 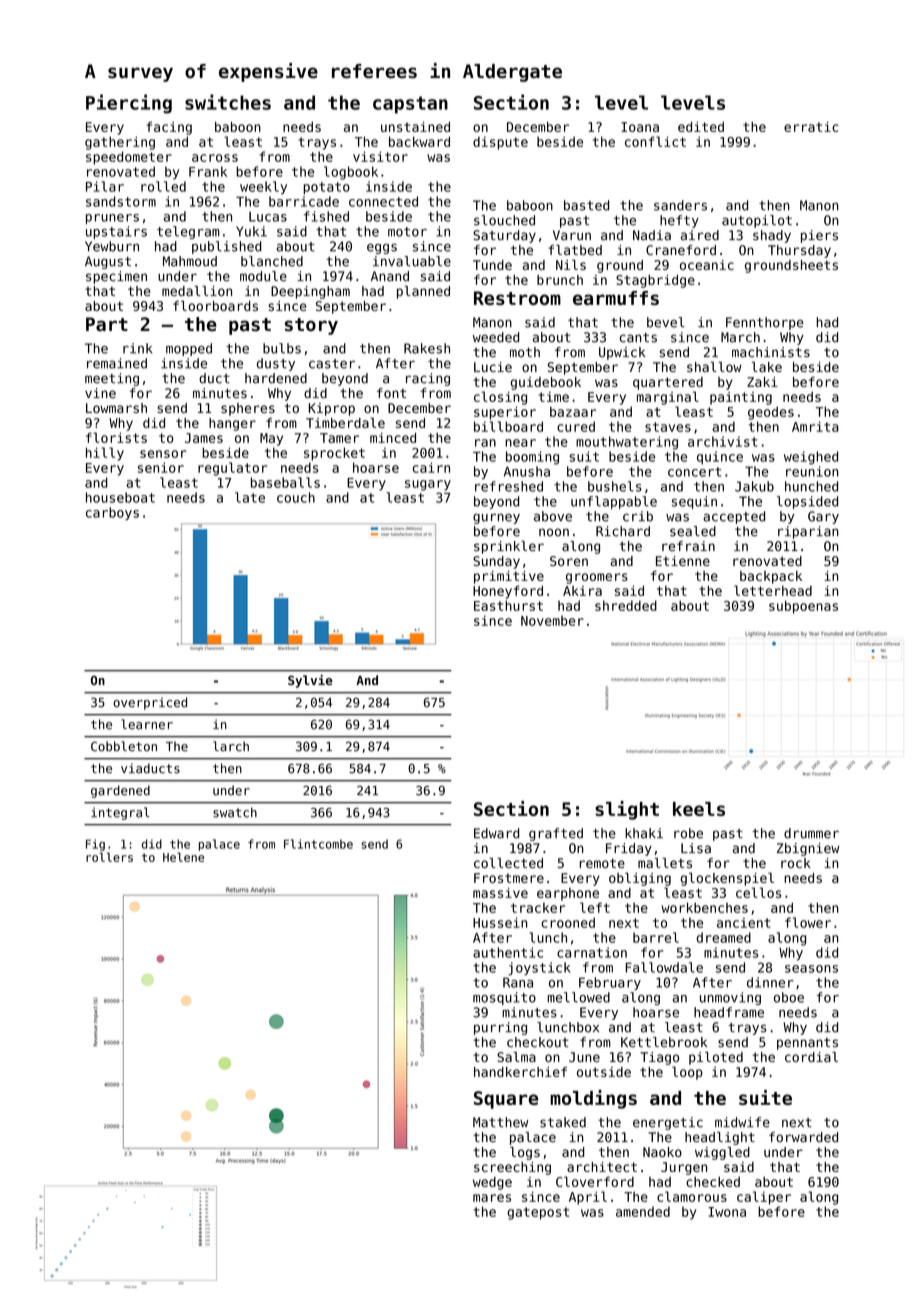 I want to click on drummer, so click(x=811, y=833).
